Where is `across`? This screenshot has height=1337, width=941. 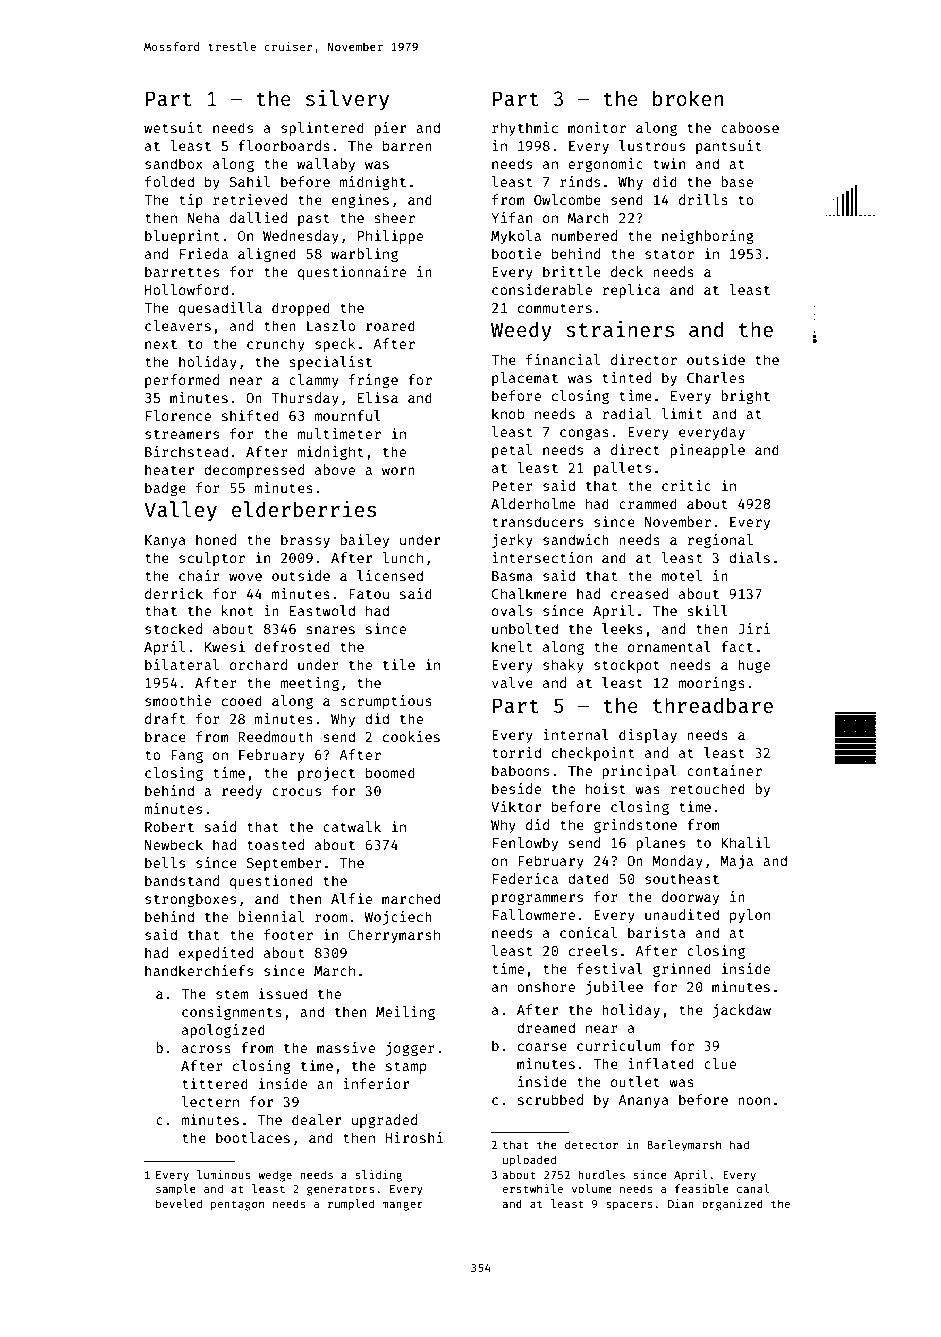 across is located at coordinates (206, 1049).
